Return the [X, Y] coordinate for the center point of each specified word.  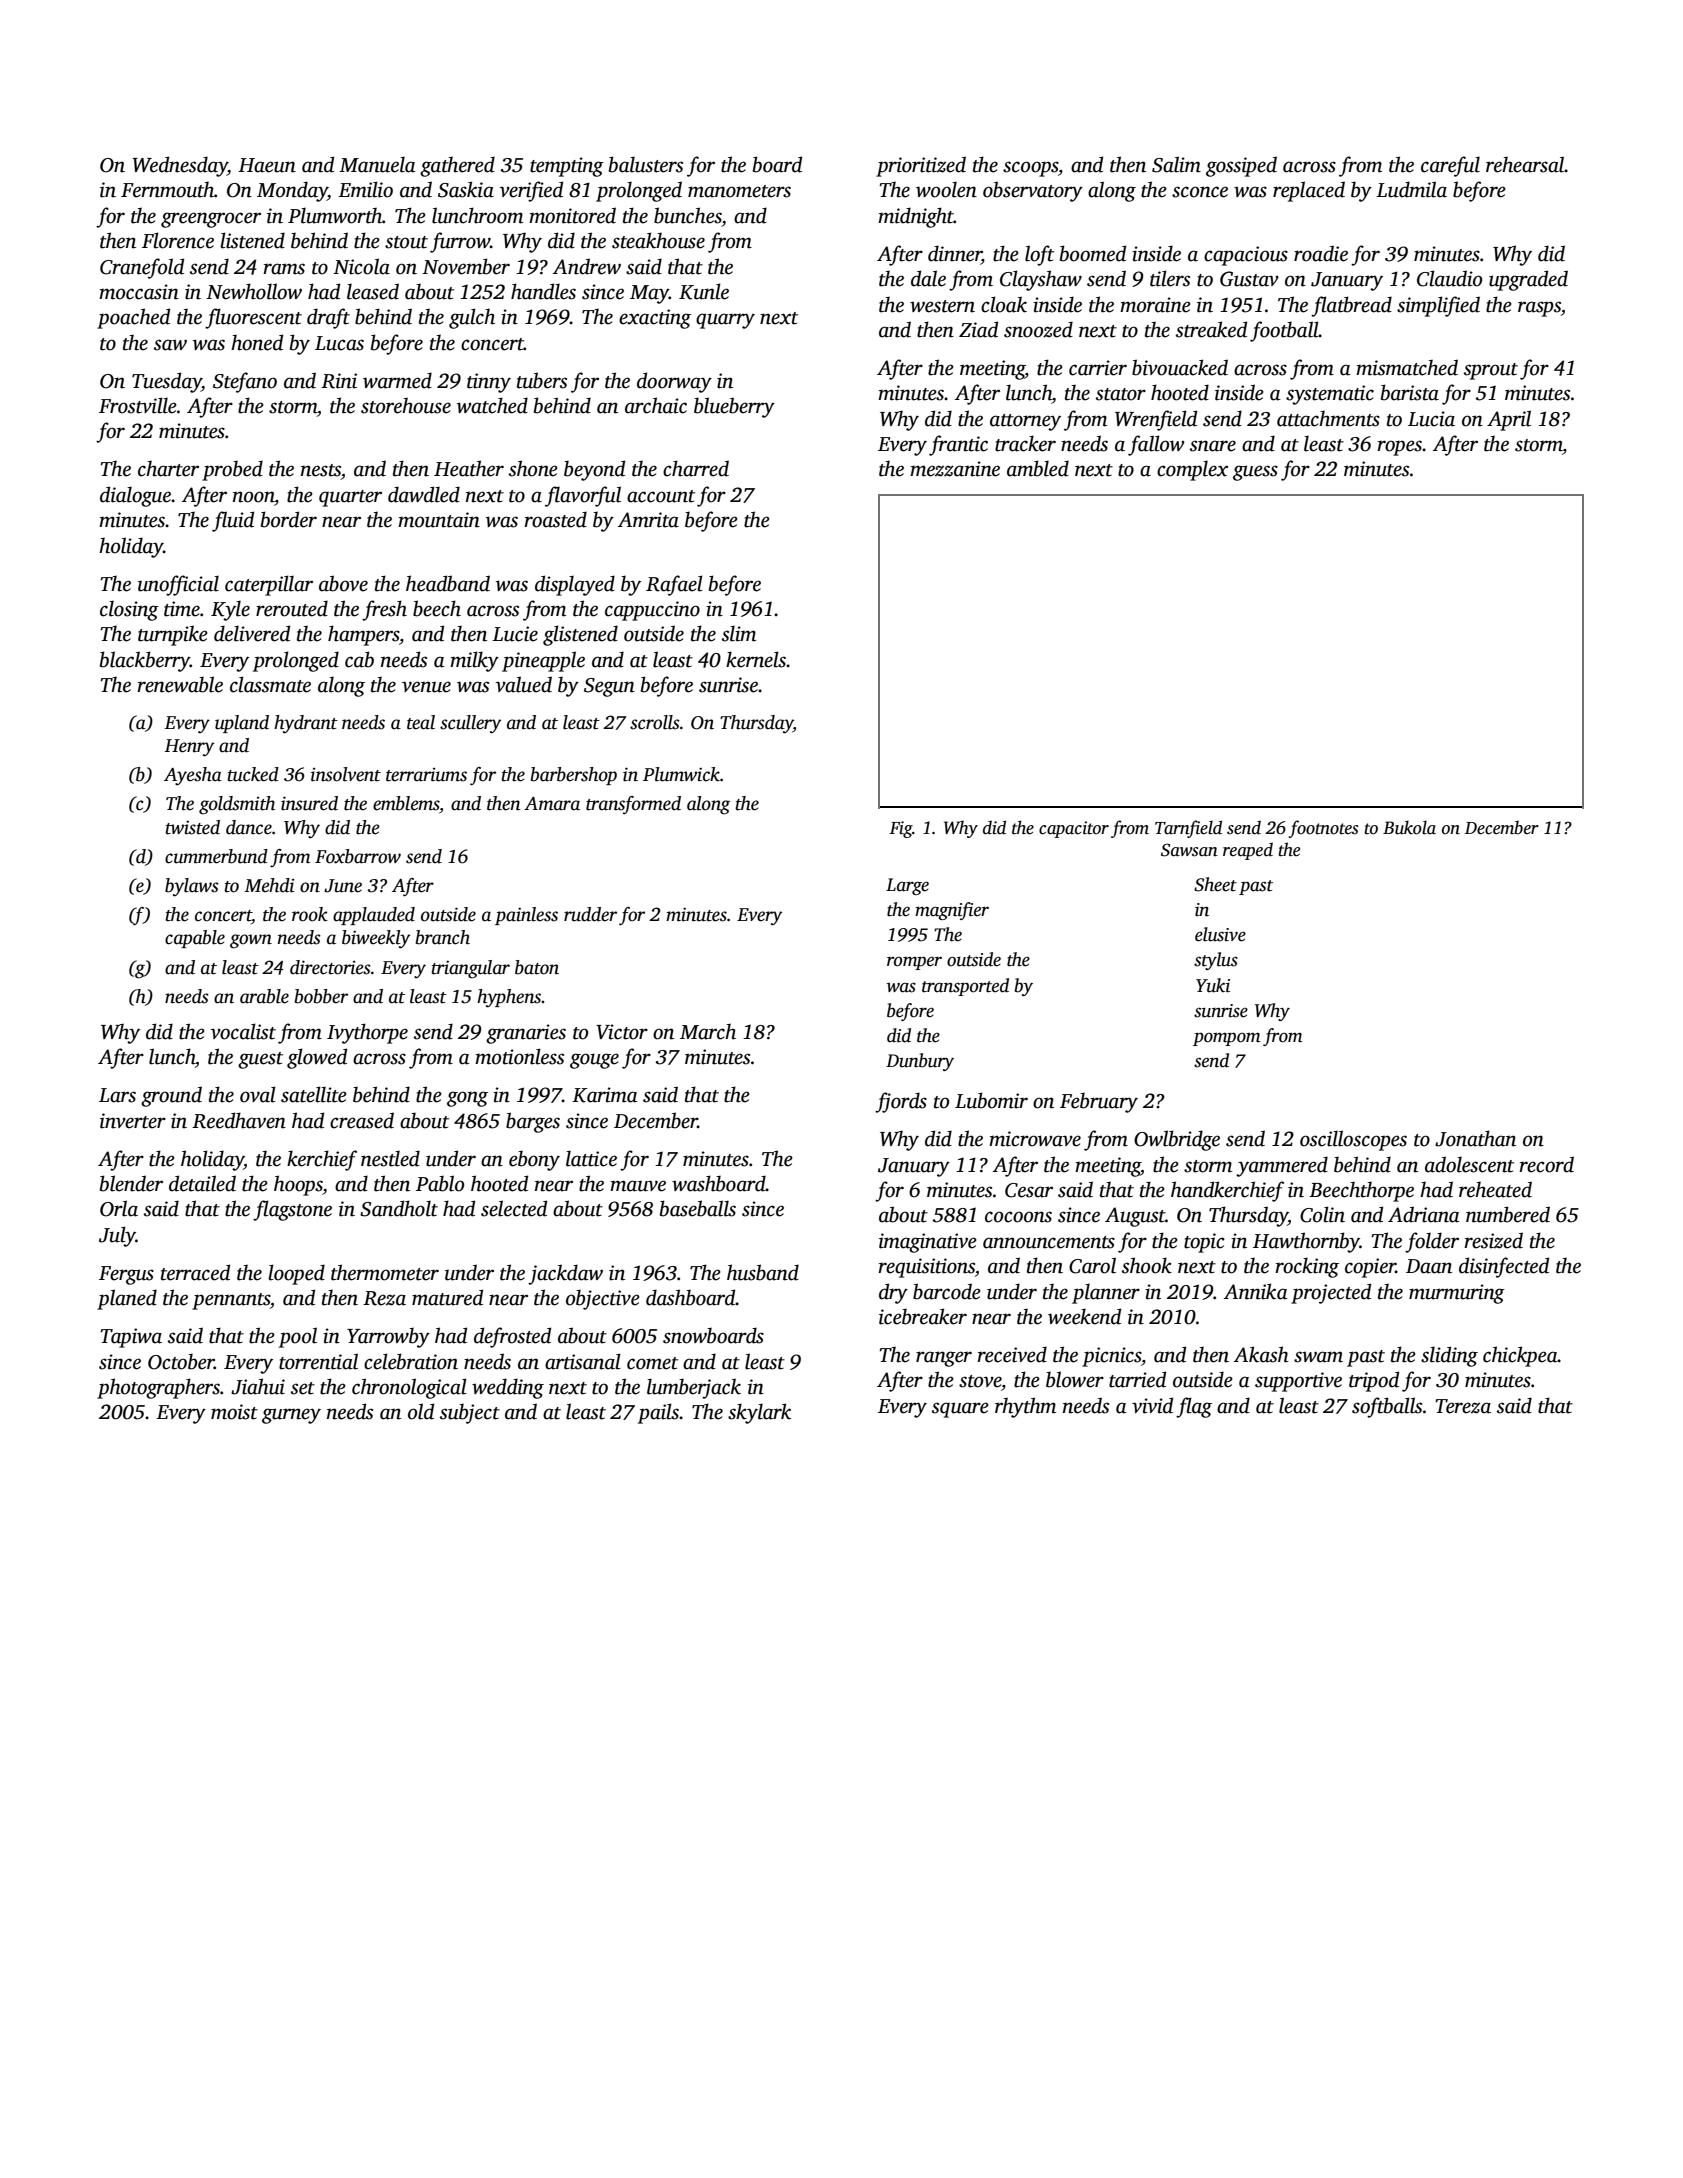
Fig [901, 829]
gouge [594, 1061]
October [181, 1361]
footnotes [1323, 829]
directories [330, 967]
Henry [189, 748]
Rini [339, 381]
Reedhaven [239, 1120]
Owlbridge [1177, 1140]
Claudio [1449, 278]
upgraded [1528, 280]
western [942, 306]
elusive [1220, 934]
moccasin [139, 292]
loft [1039, 255]
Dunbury [920, 1062]
